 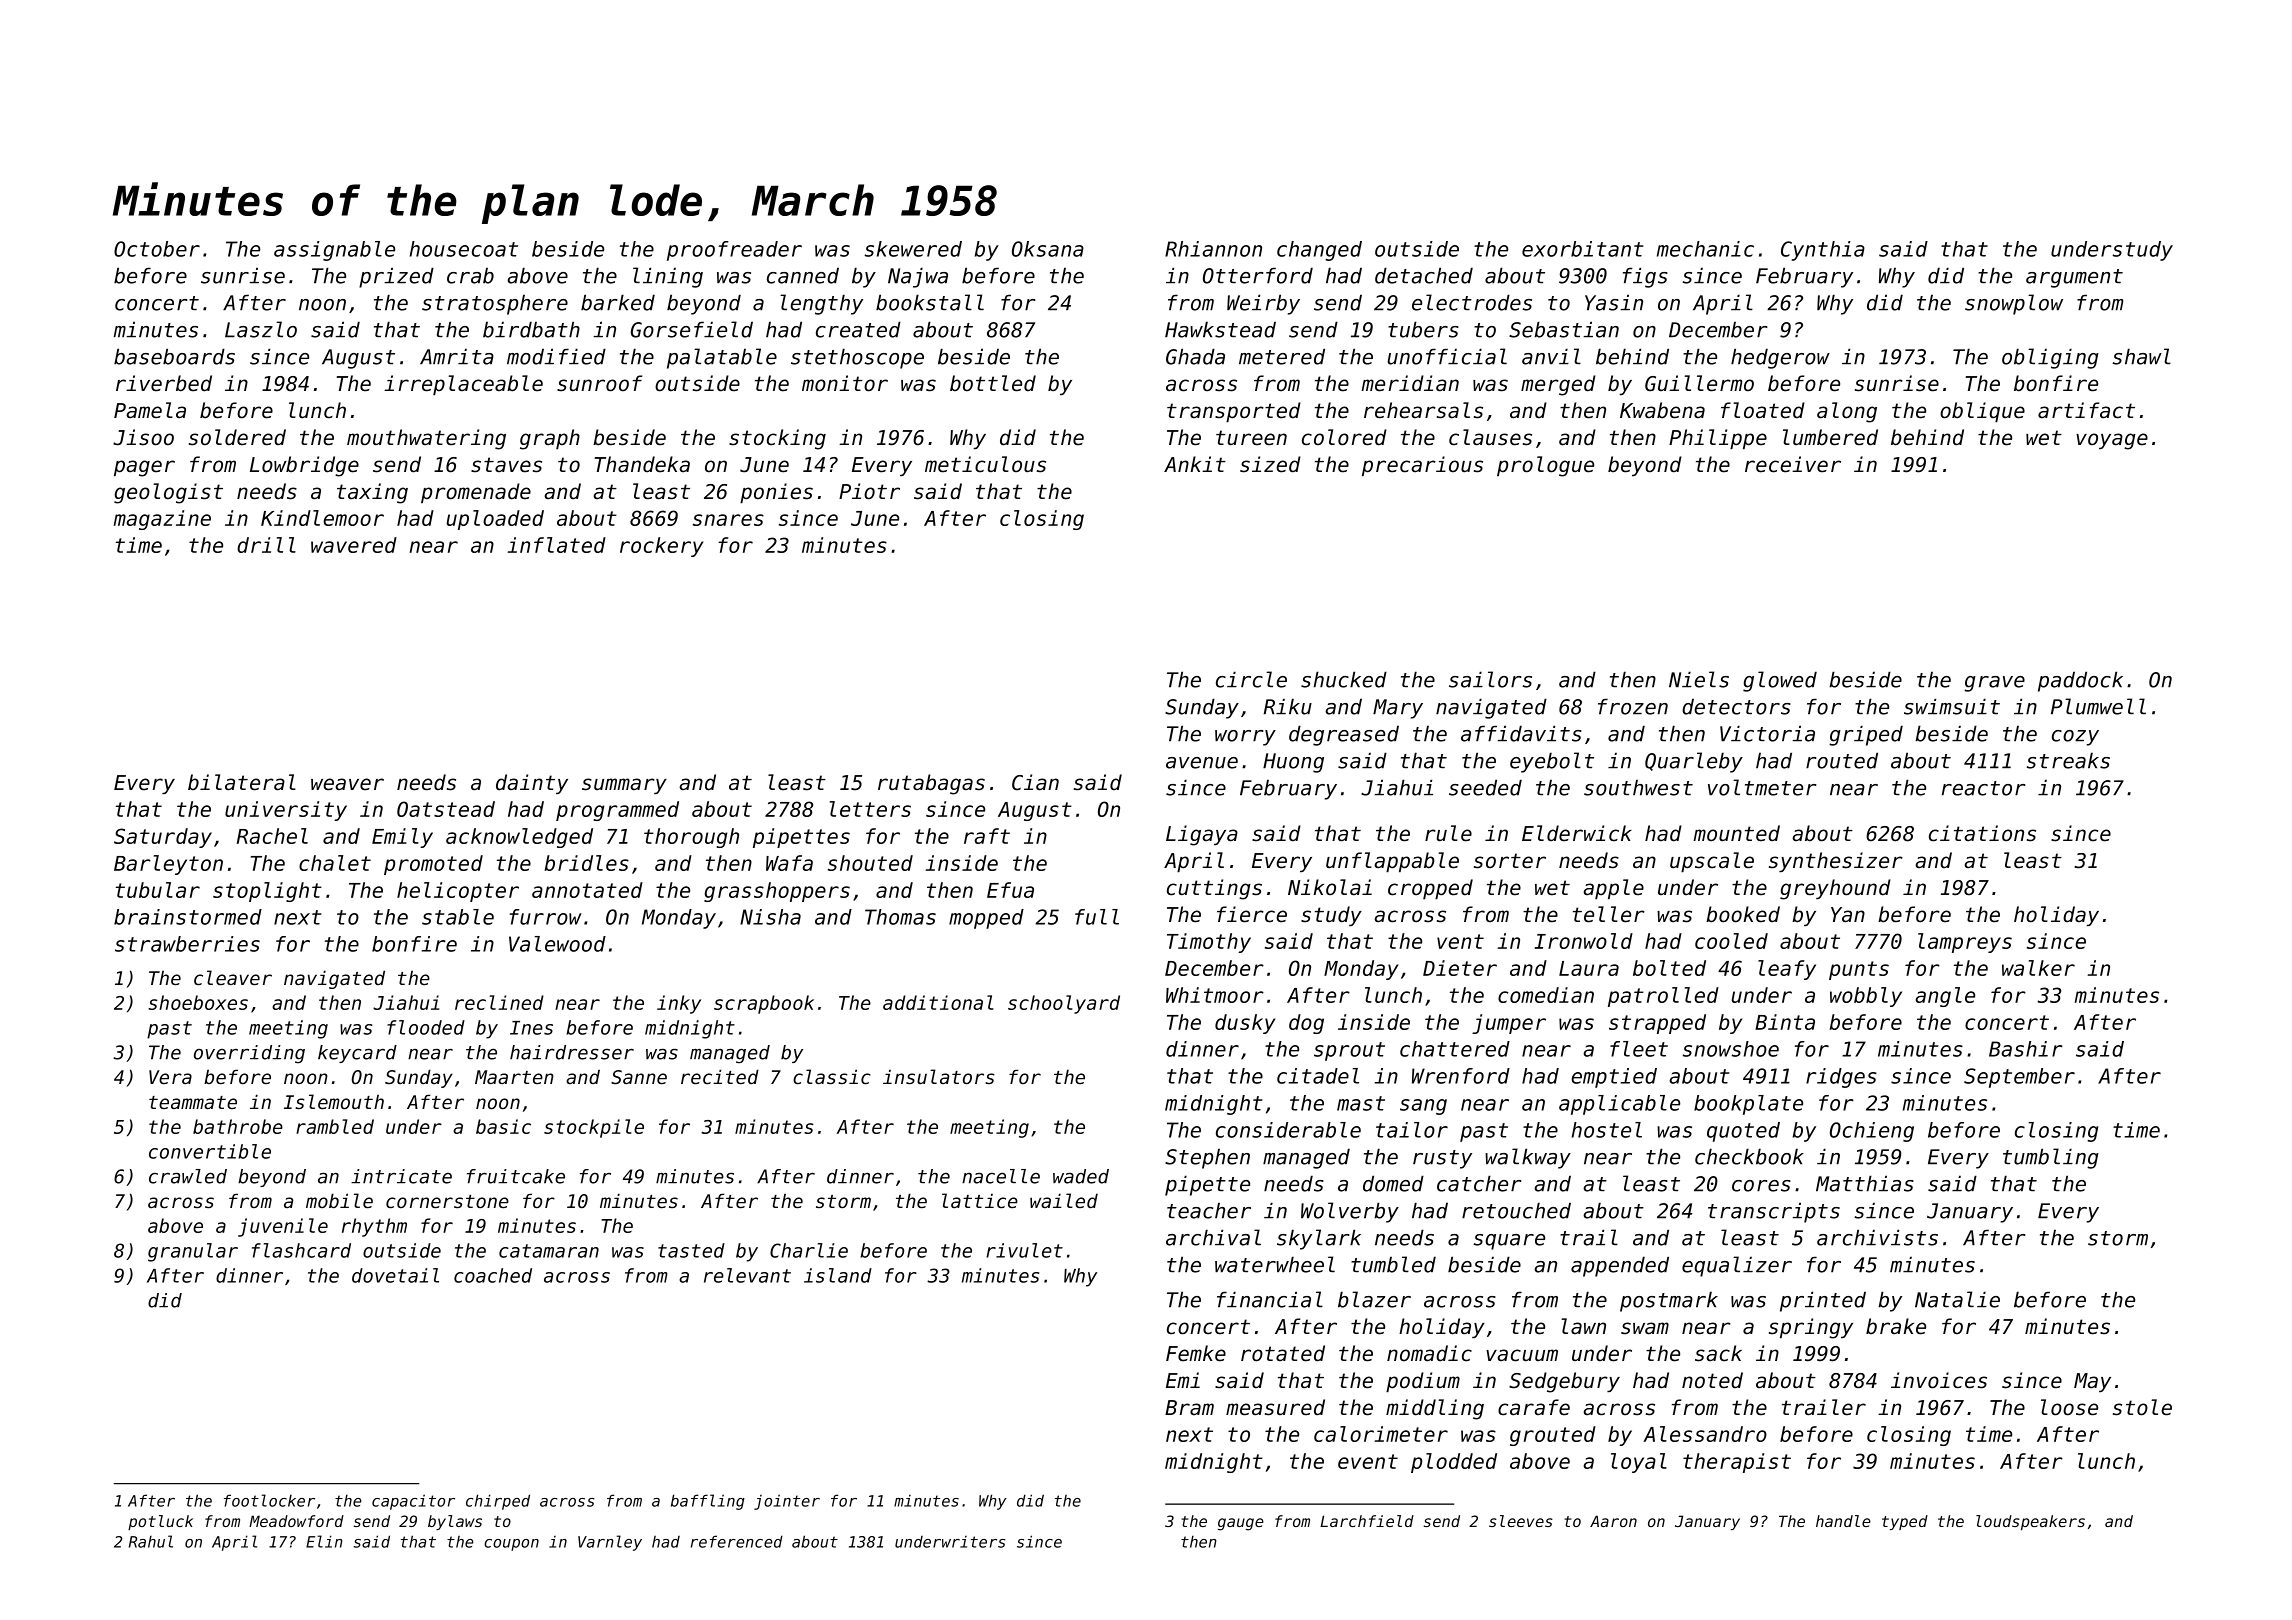 What do you see at coordinates (1393, 1264) in the image?
I see `tumbled` at bounding box center [1393, 1264].
